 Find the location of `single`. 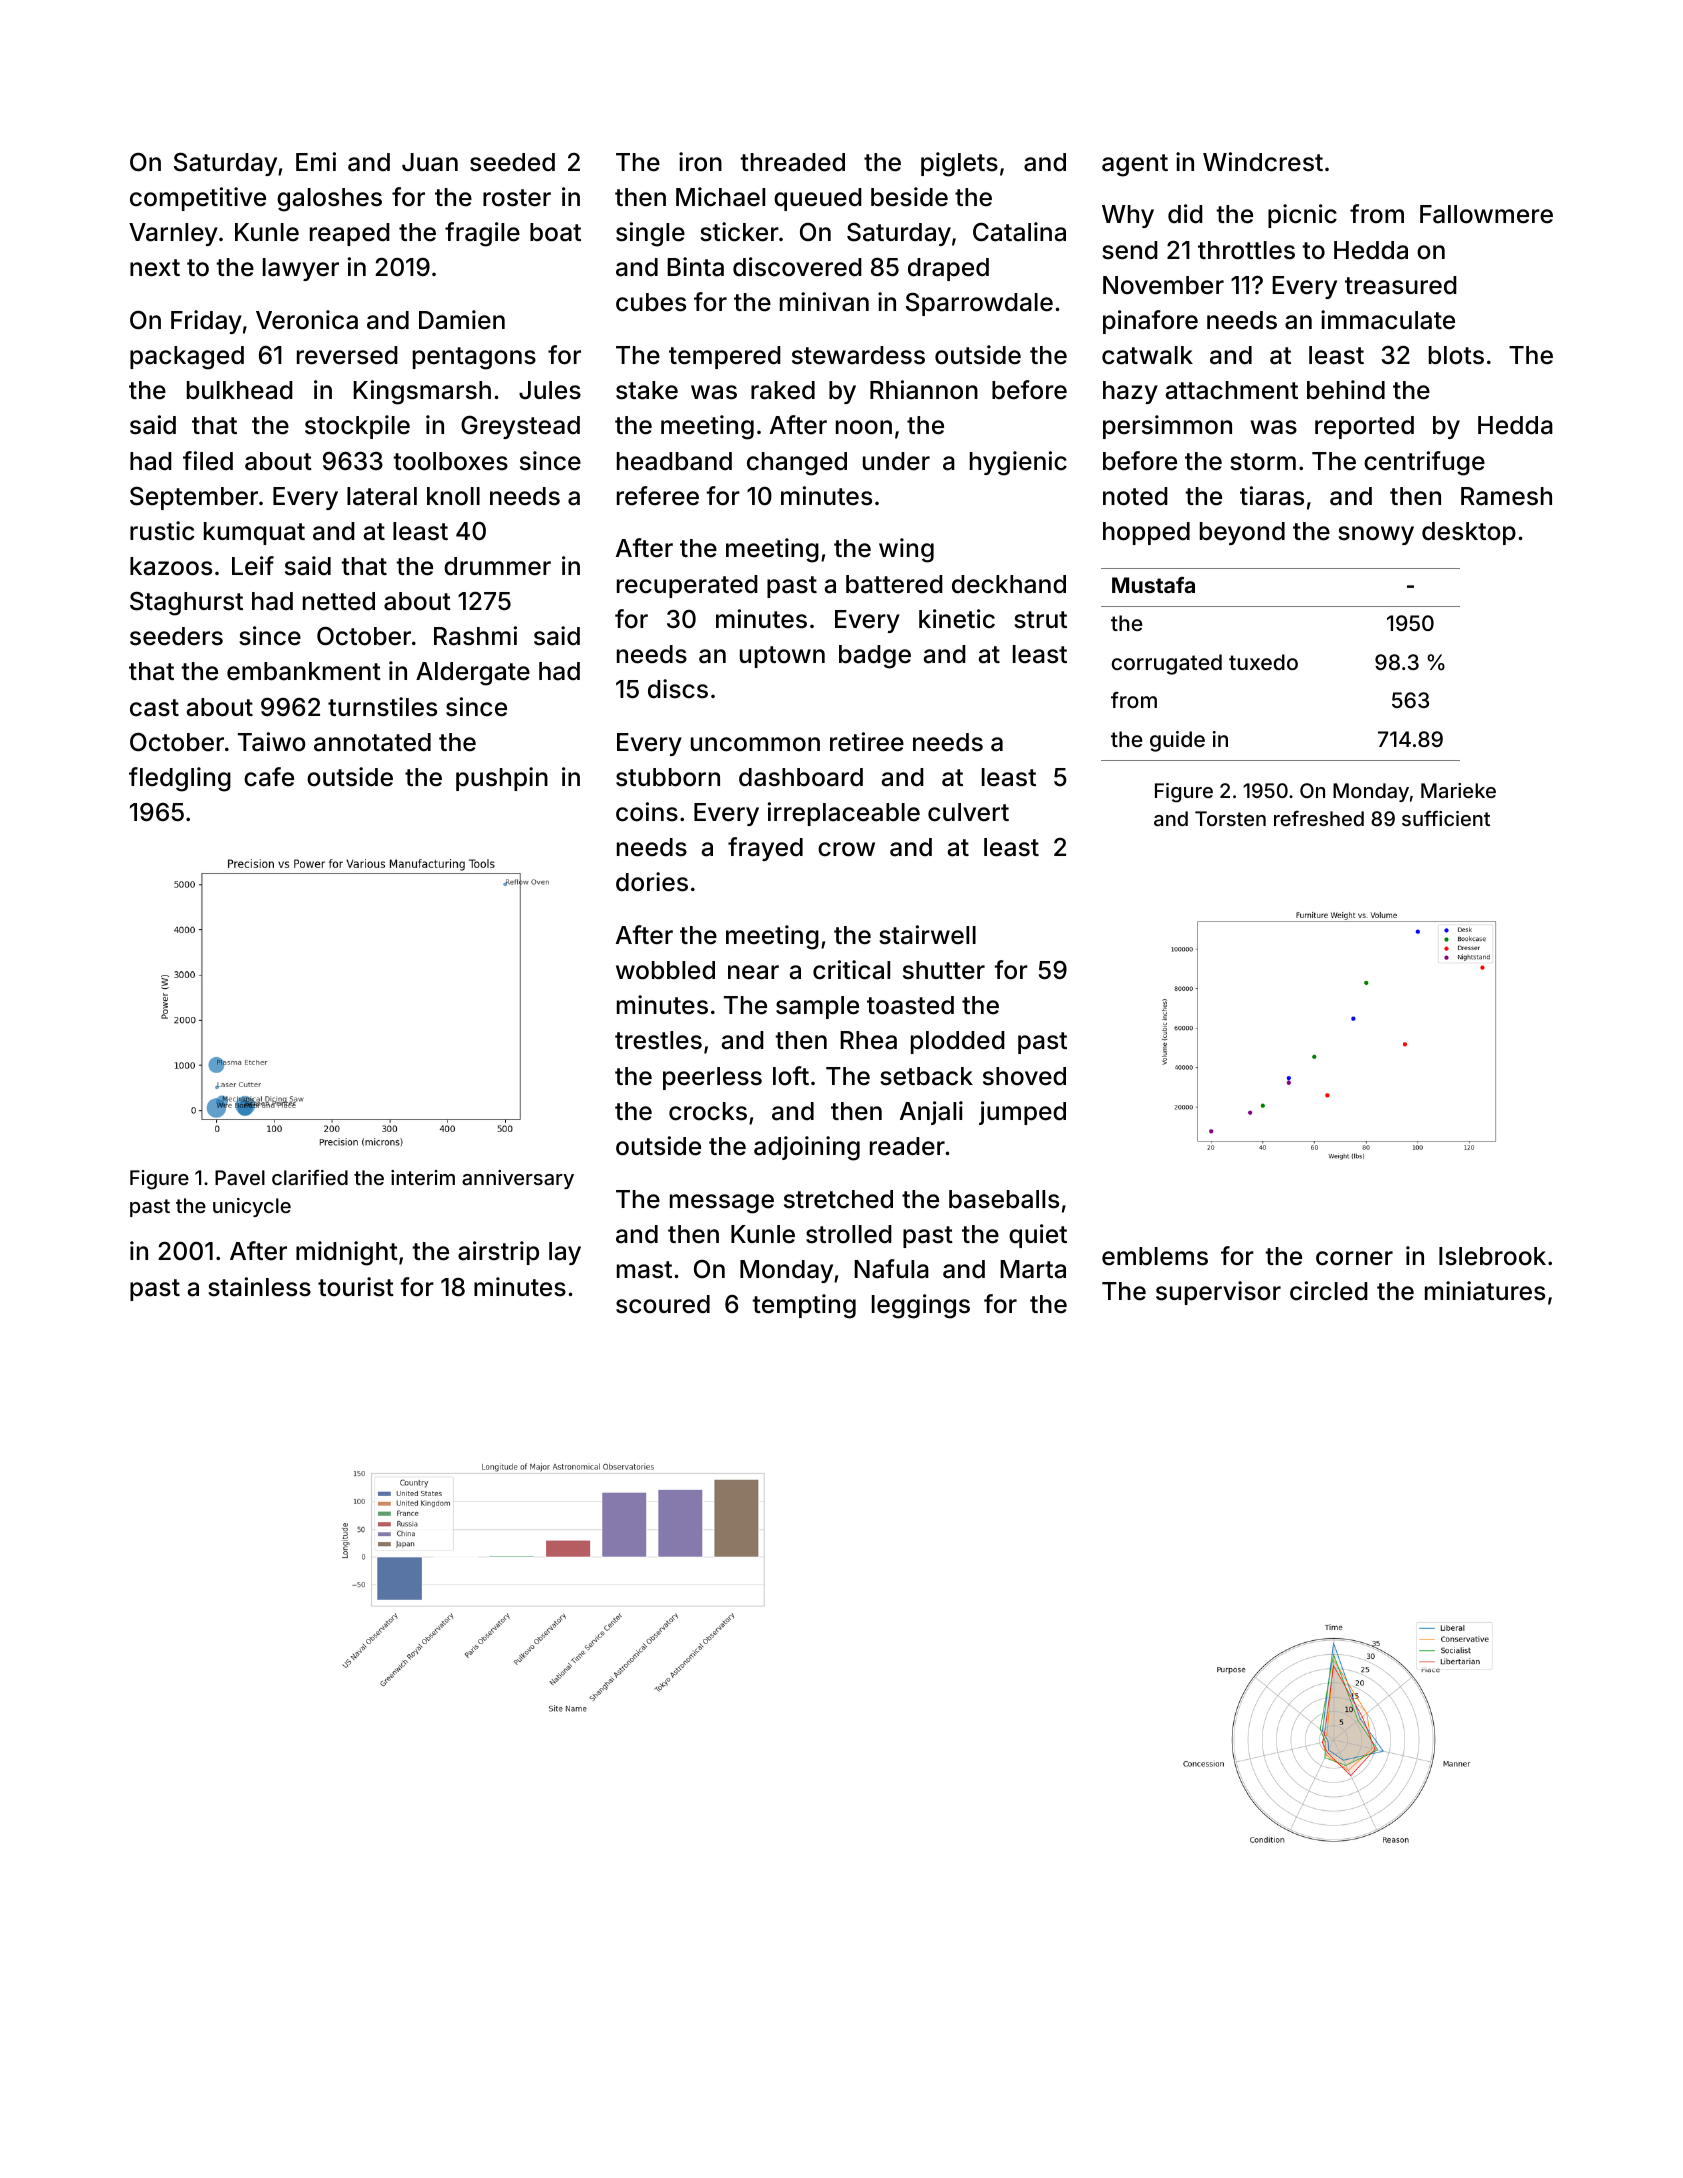

single is located at coordinates (650, 234).
